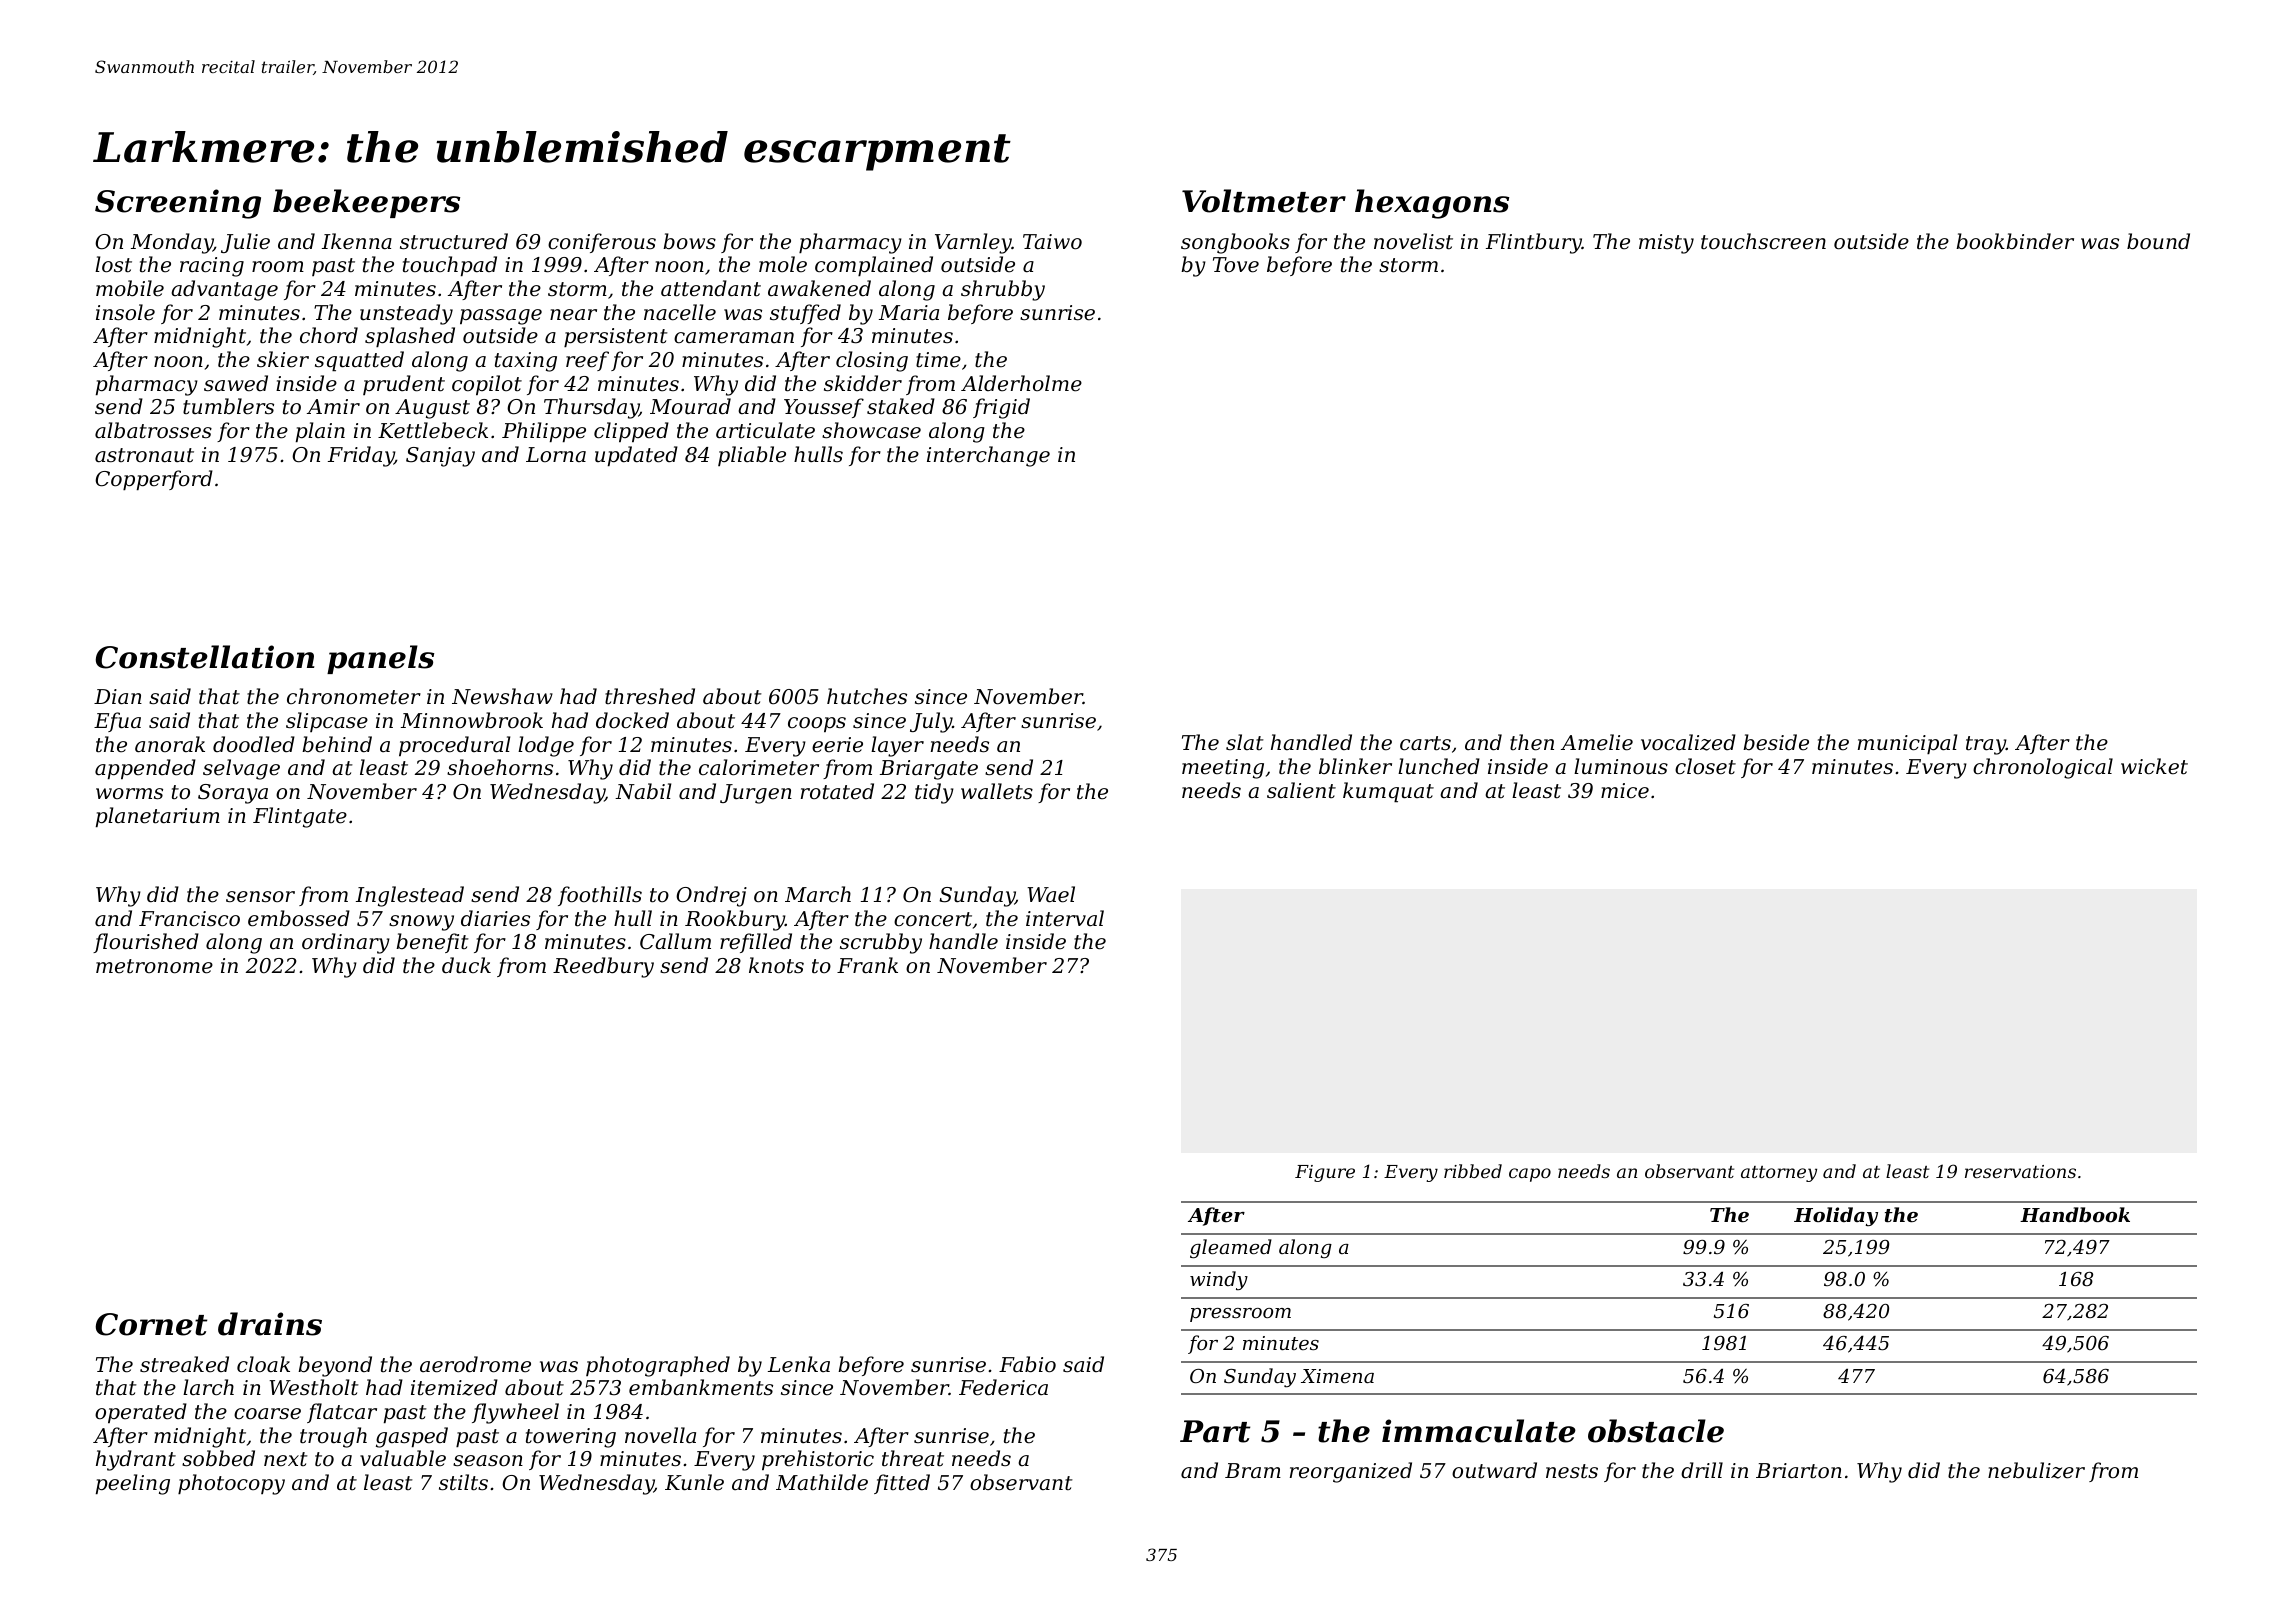  I want to click on interchange, so click(988, 456).
